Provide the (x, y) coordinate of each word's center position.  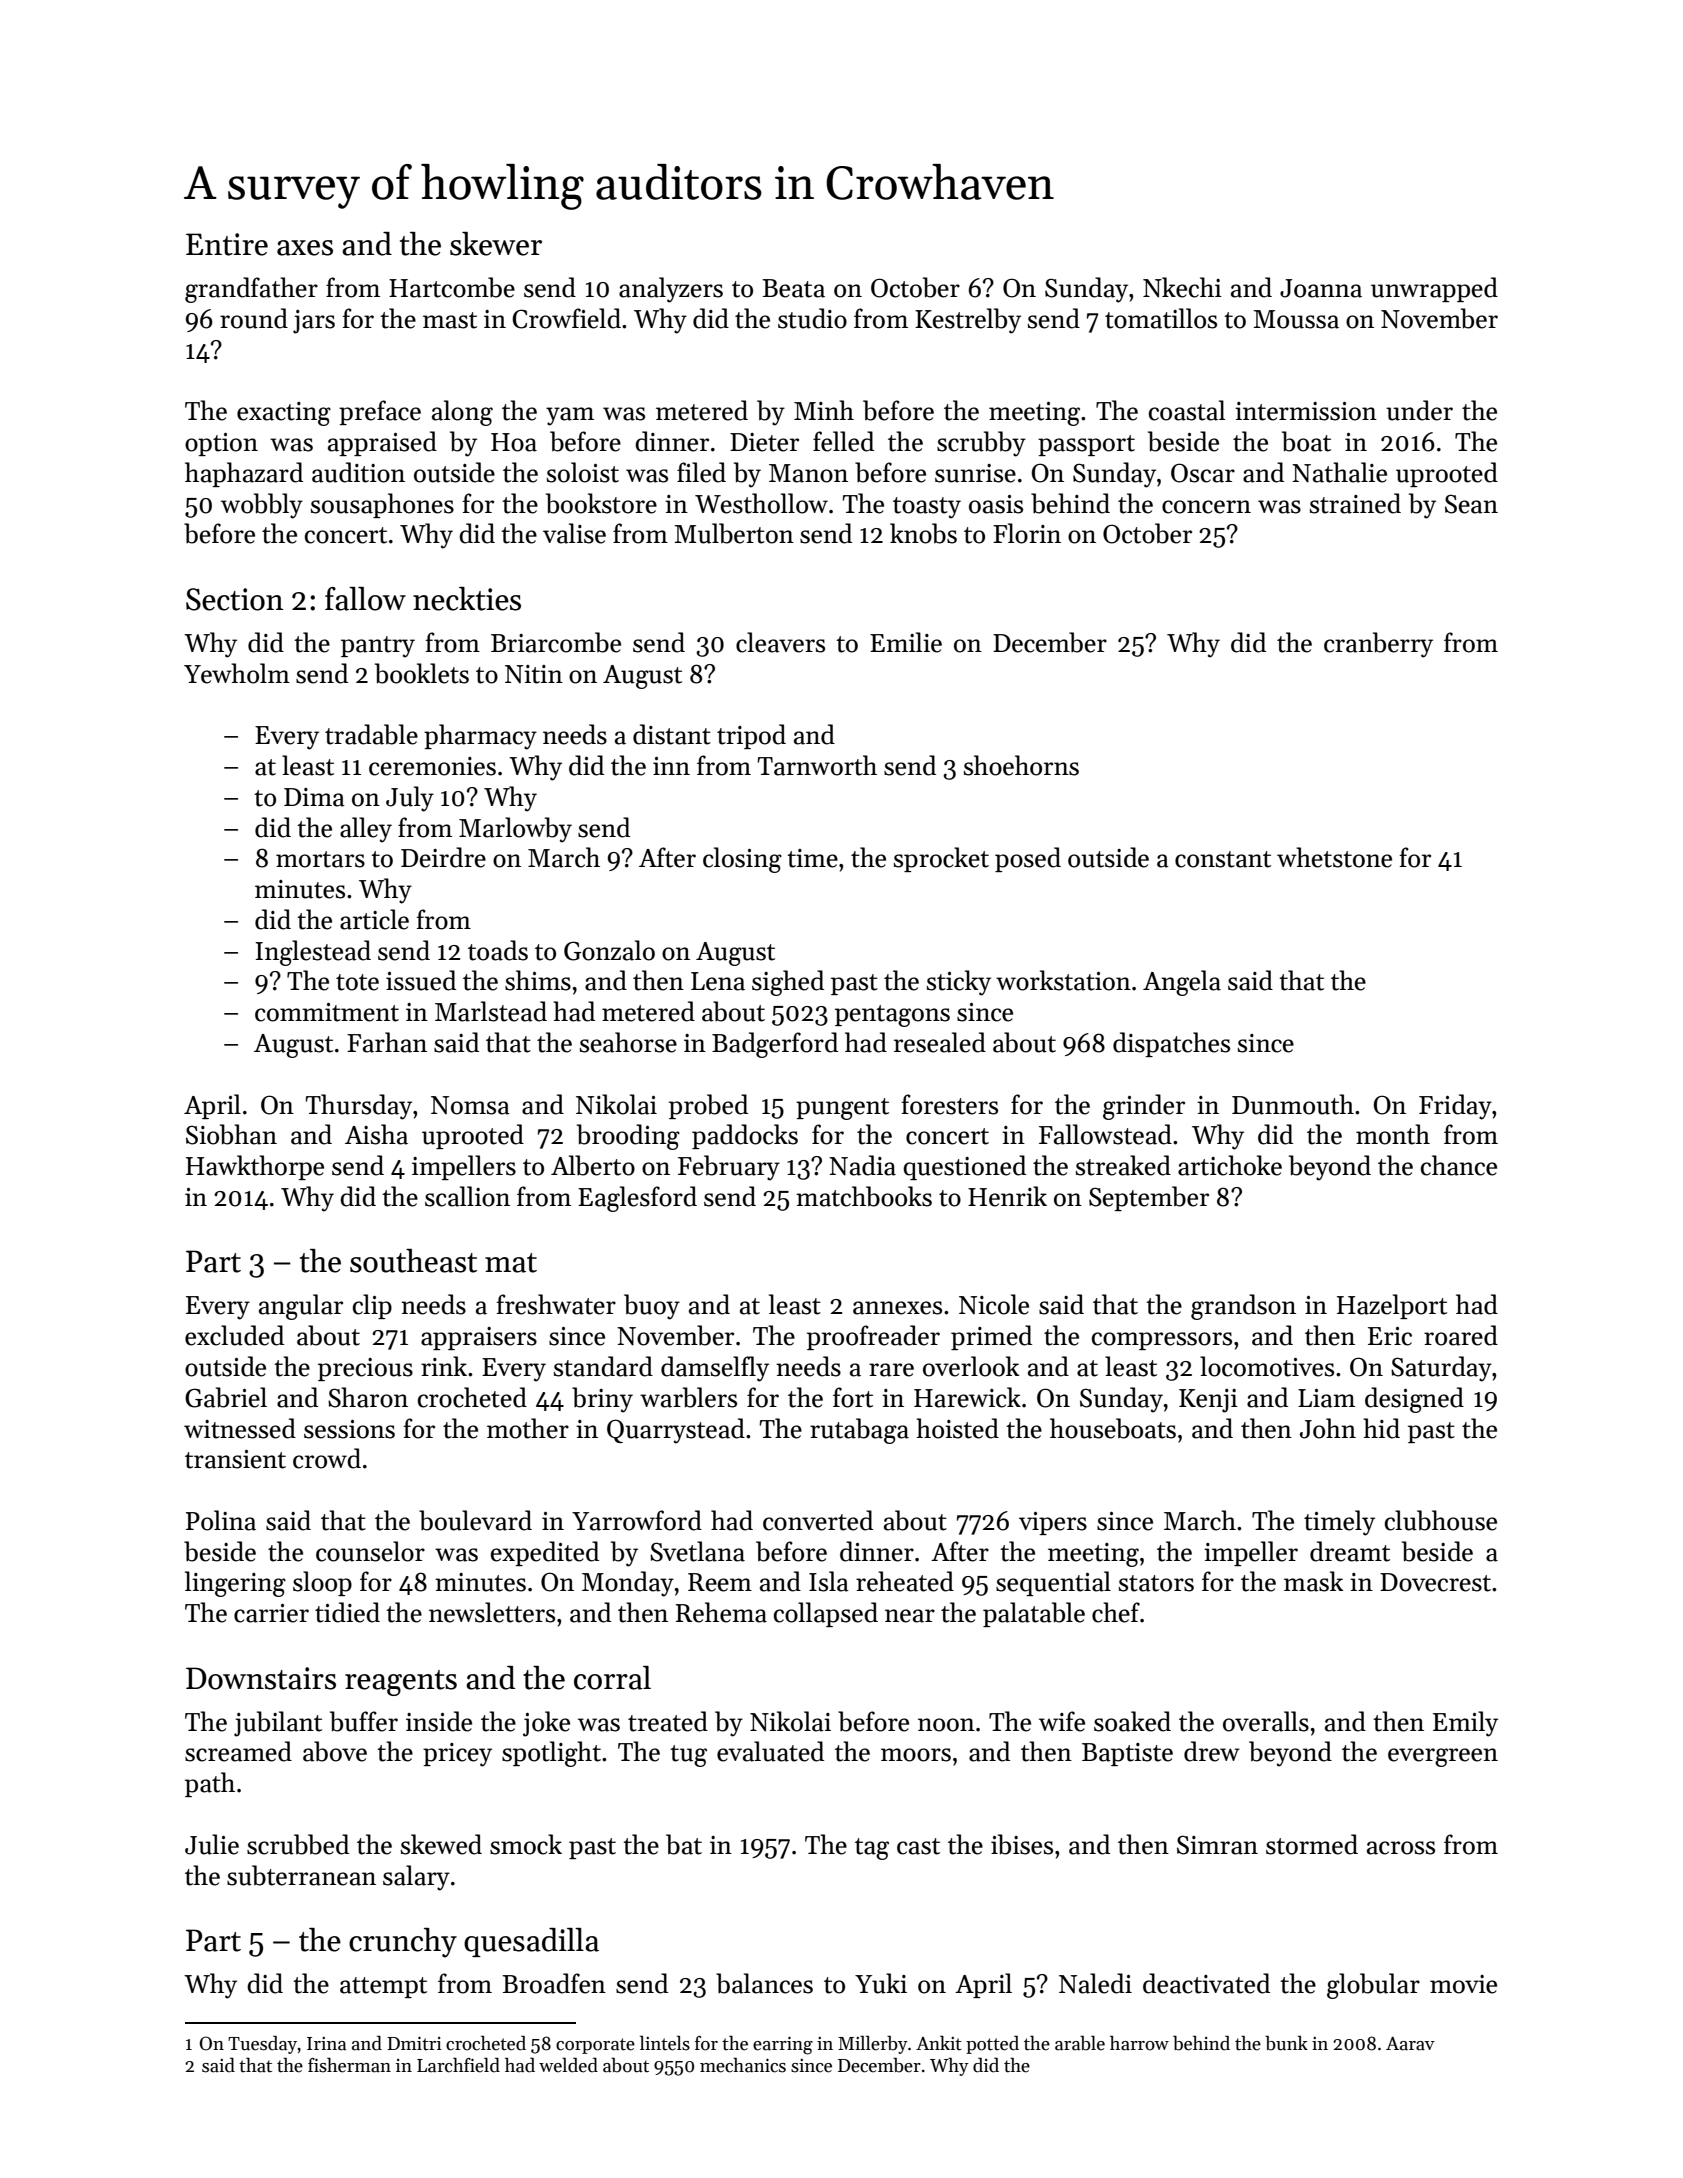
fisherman (349, 2065)
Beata (793, 288)
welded (568, 2065)
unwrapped (1434, 289)
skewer (496, 244)
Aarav (1410, 2044)
